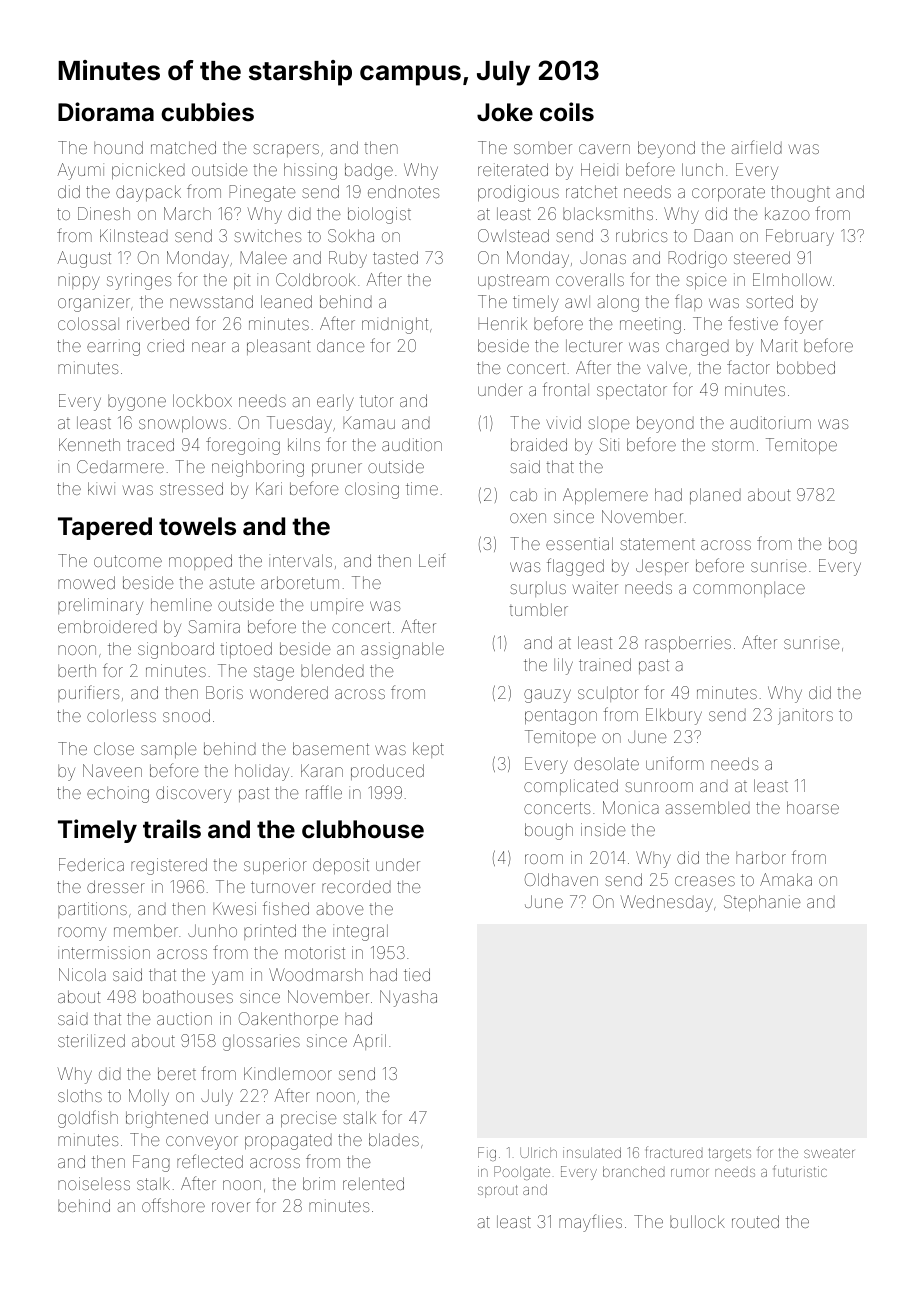 The height and width of the image is (1314, 924). I want to click on frontal, so click(566, 389).
